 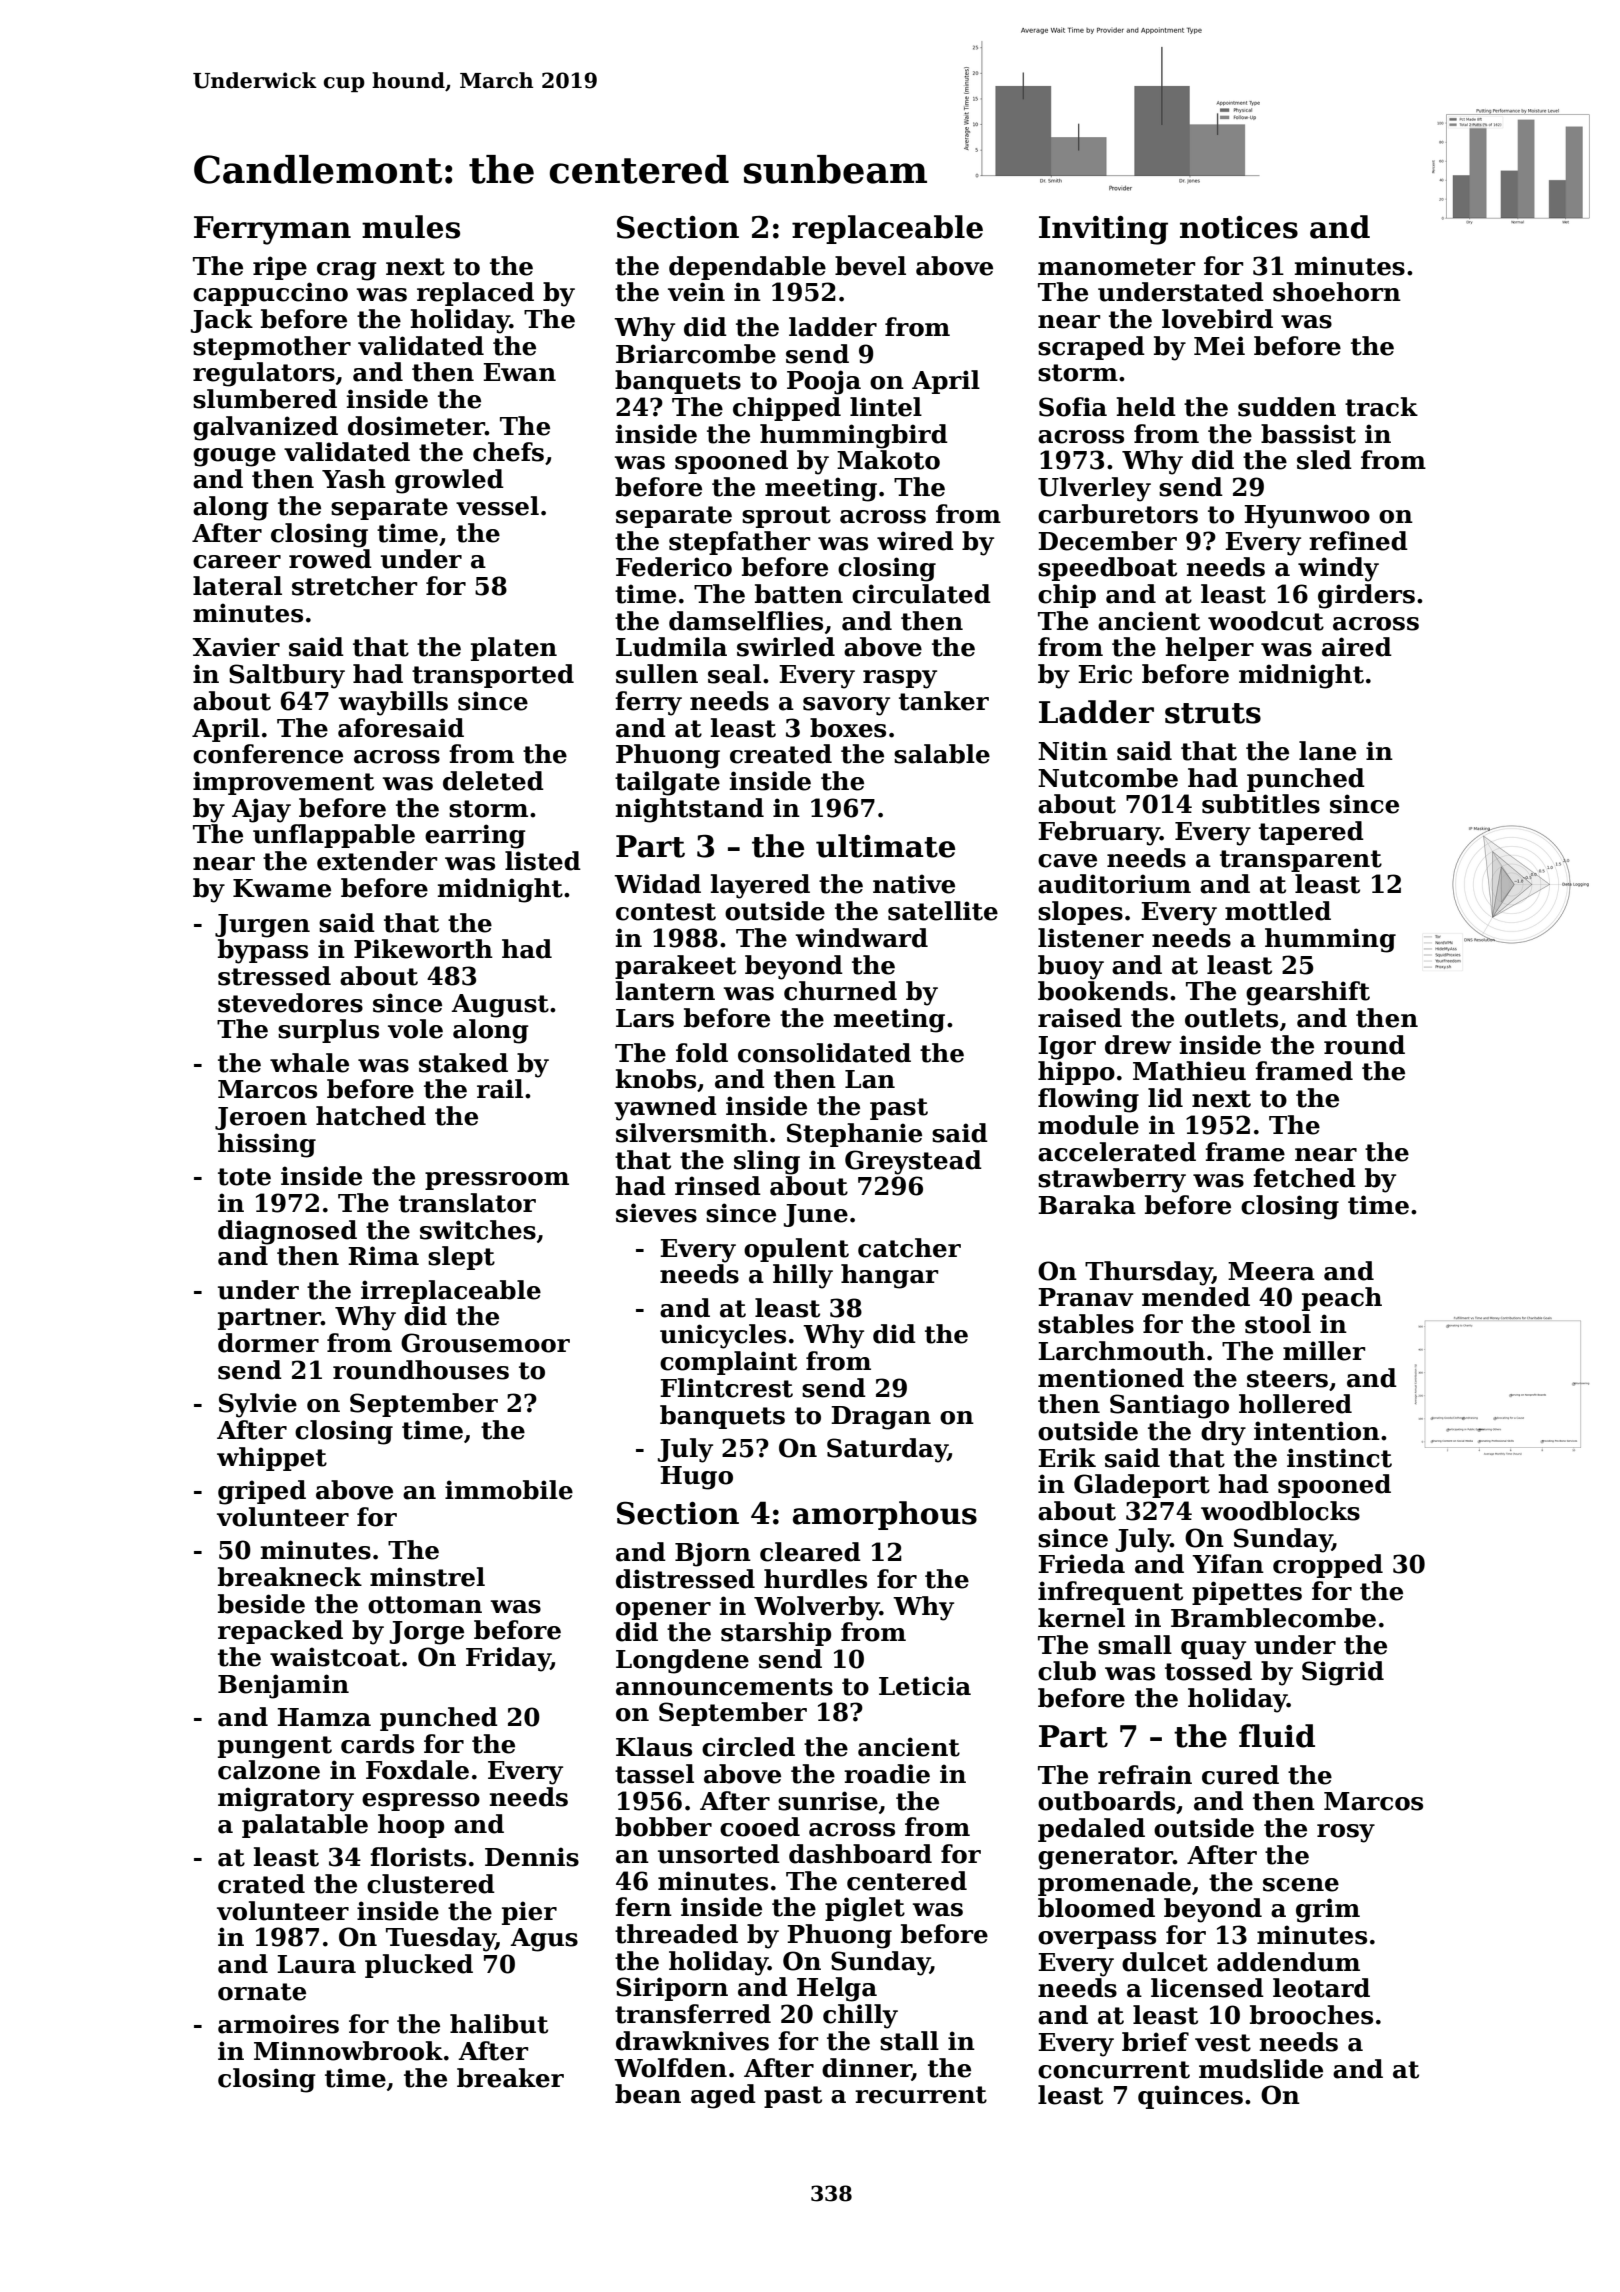 I want to click on Sigrid, so click(x=1343, y=1673).
